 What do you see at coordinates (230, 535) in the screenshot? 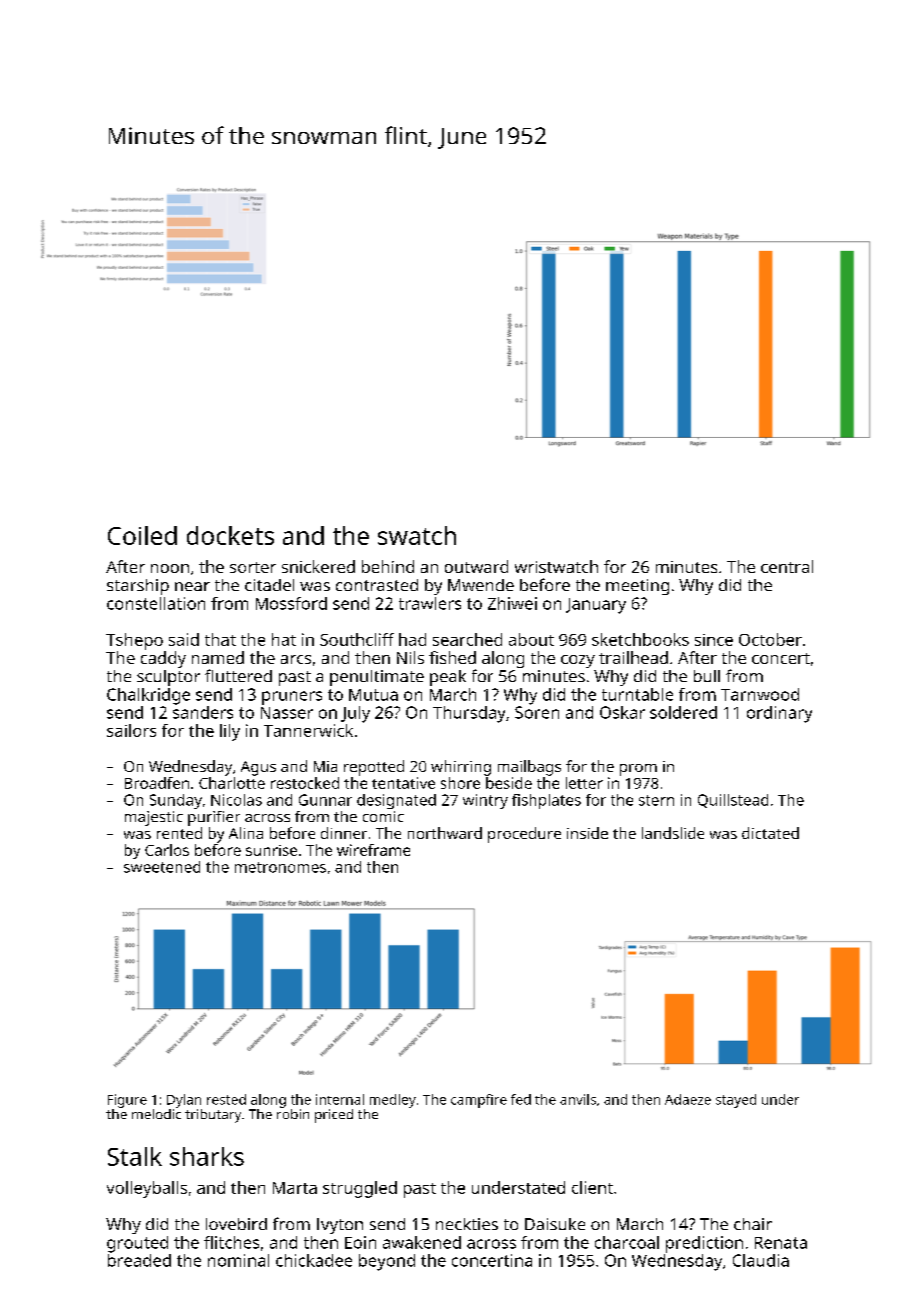
I see `dockets` at bounding box center [230, 535].
